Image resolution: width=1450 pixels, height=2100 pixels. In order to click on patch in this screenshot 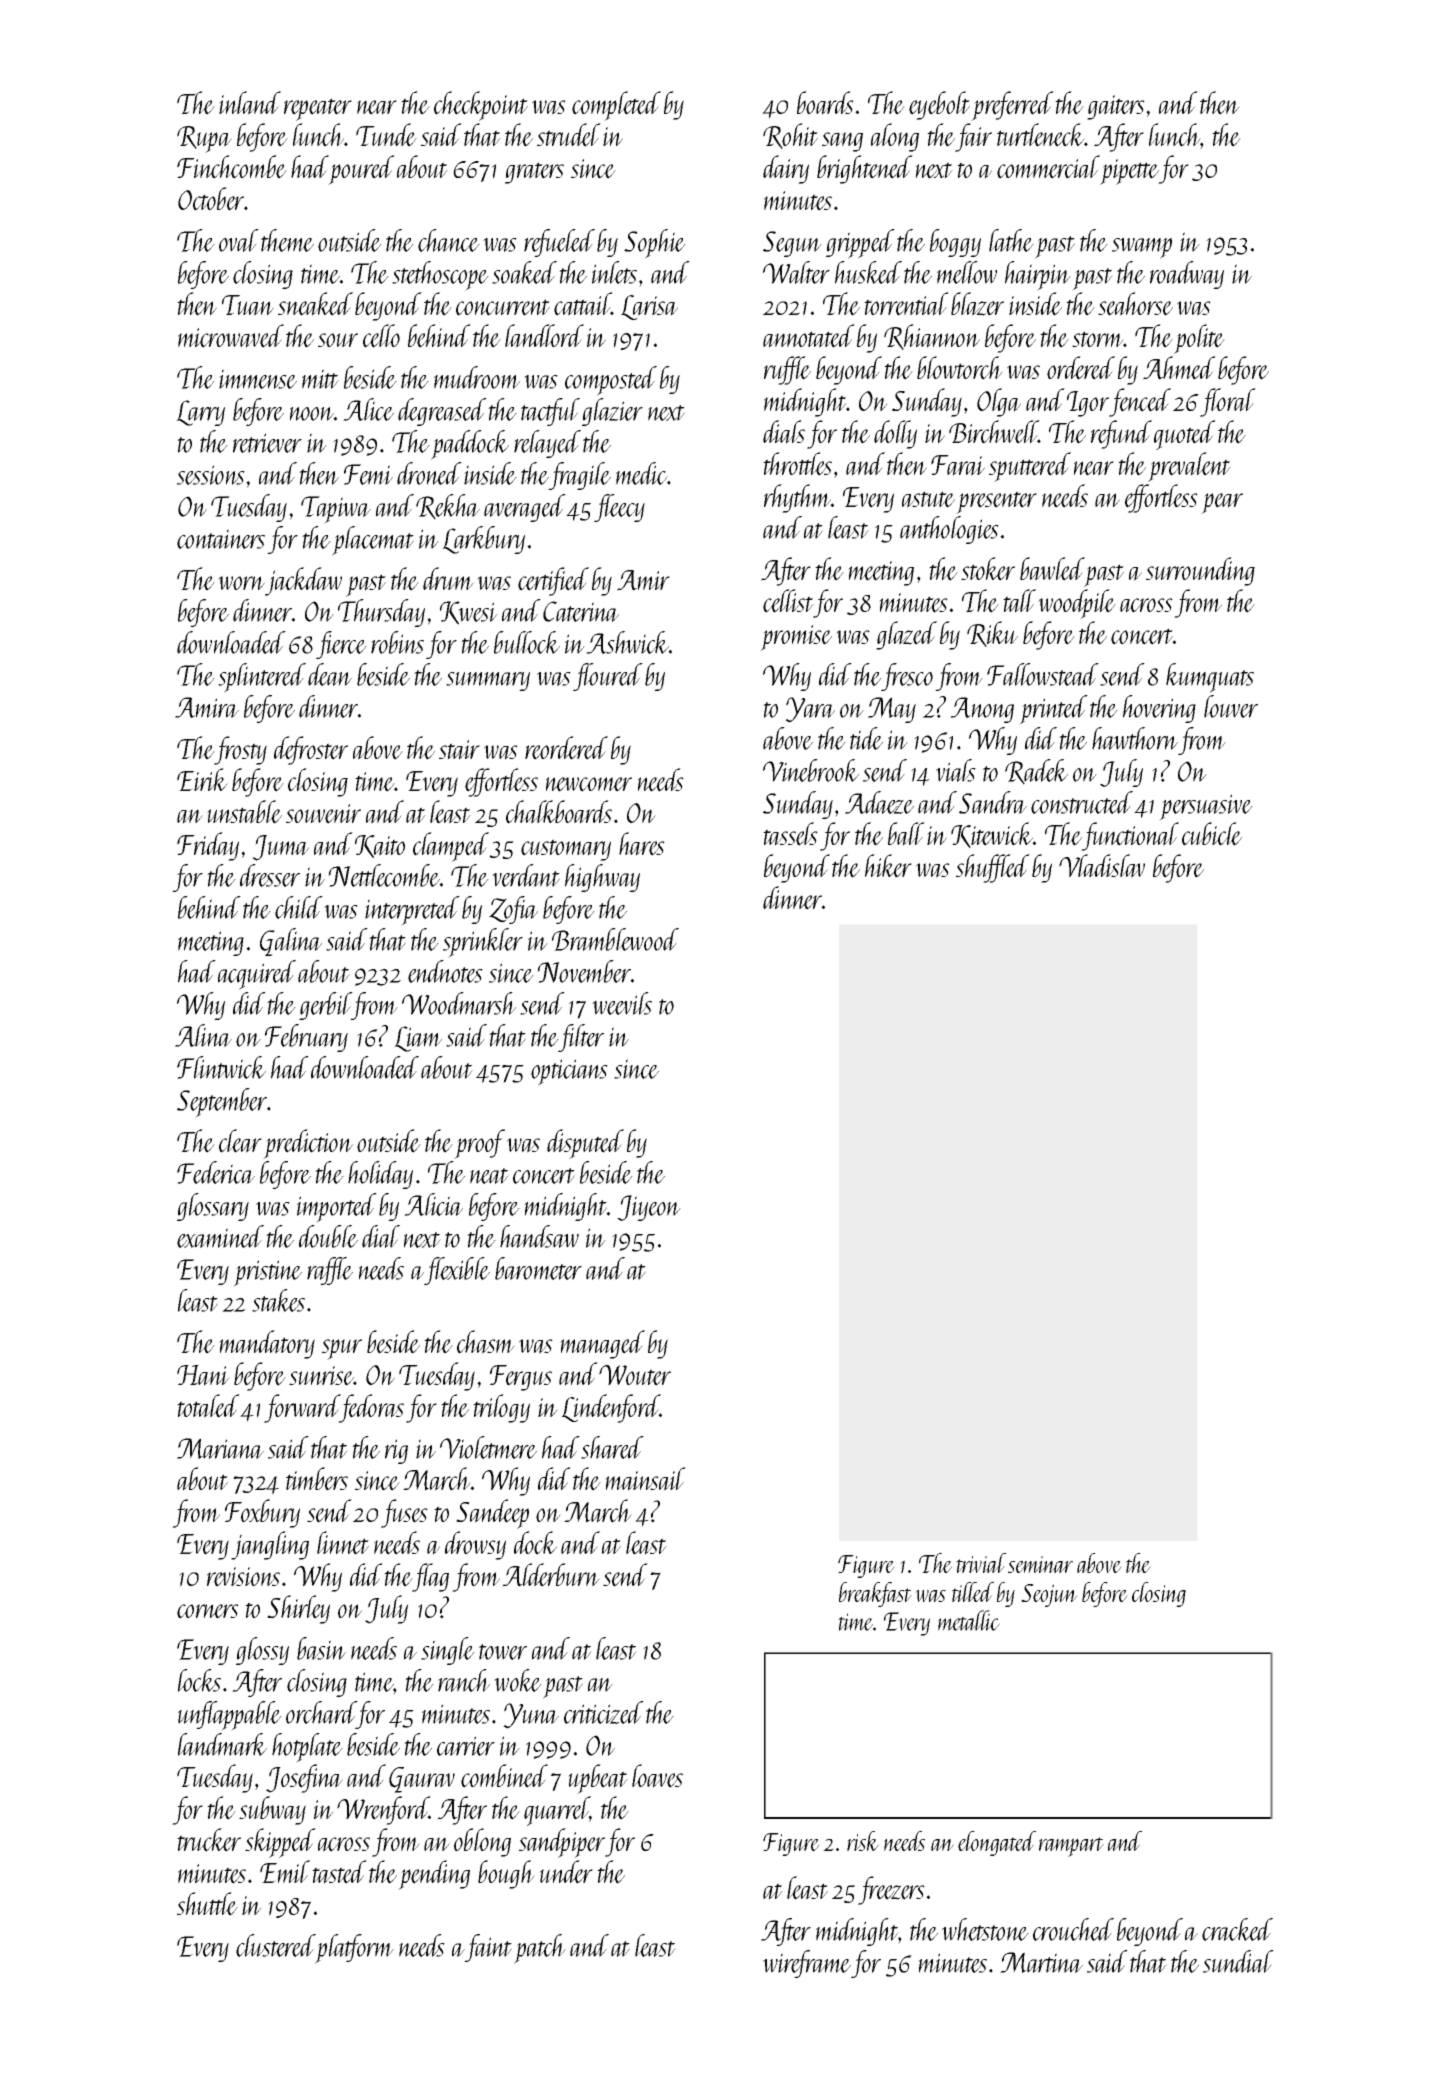, I will do `click(540, 1949)`.
